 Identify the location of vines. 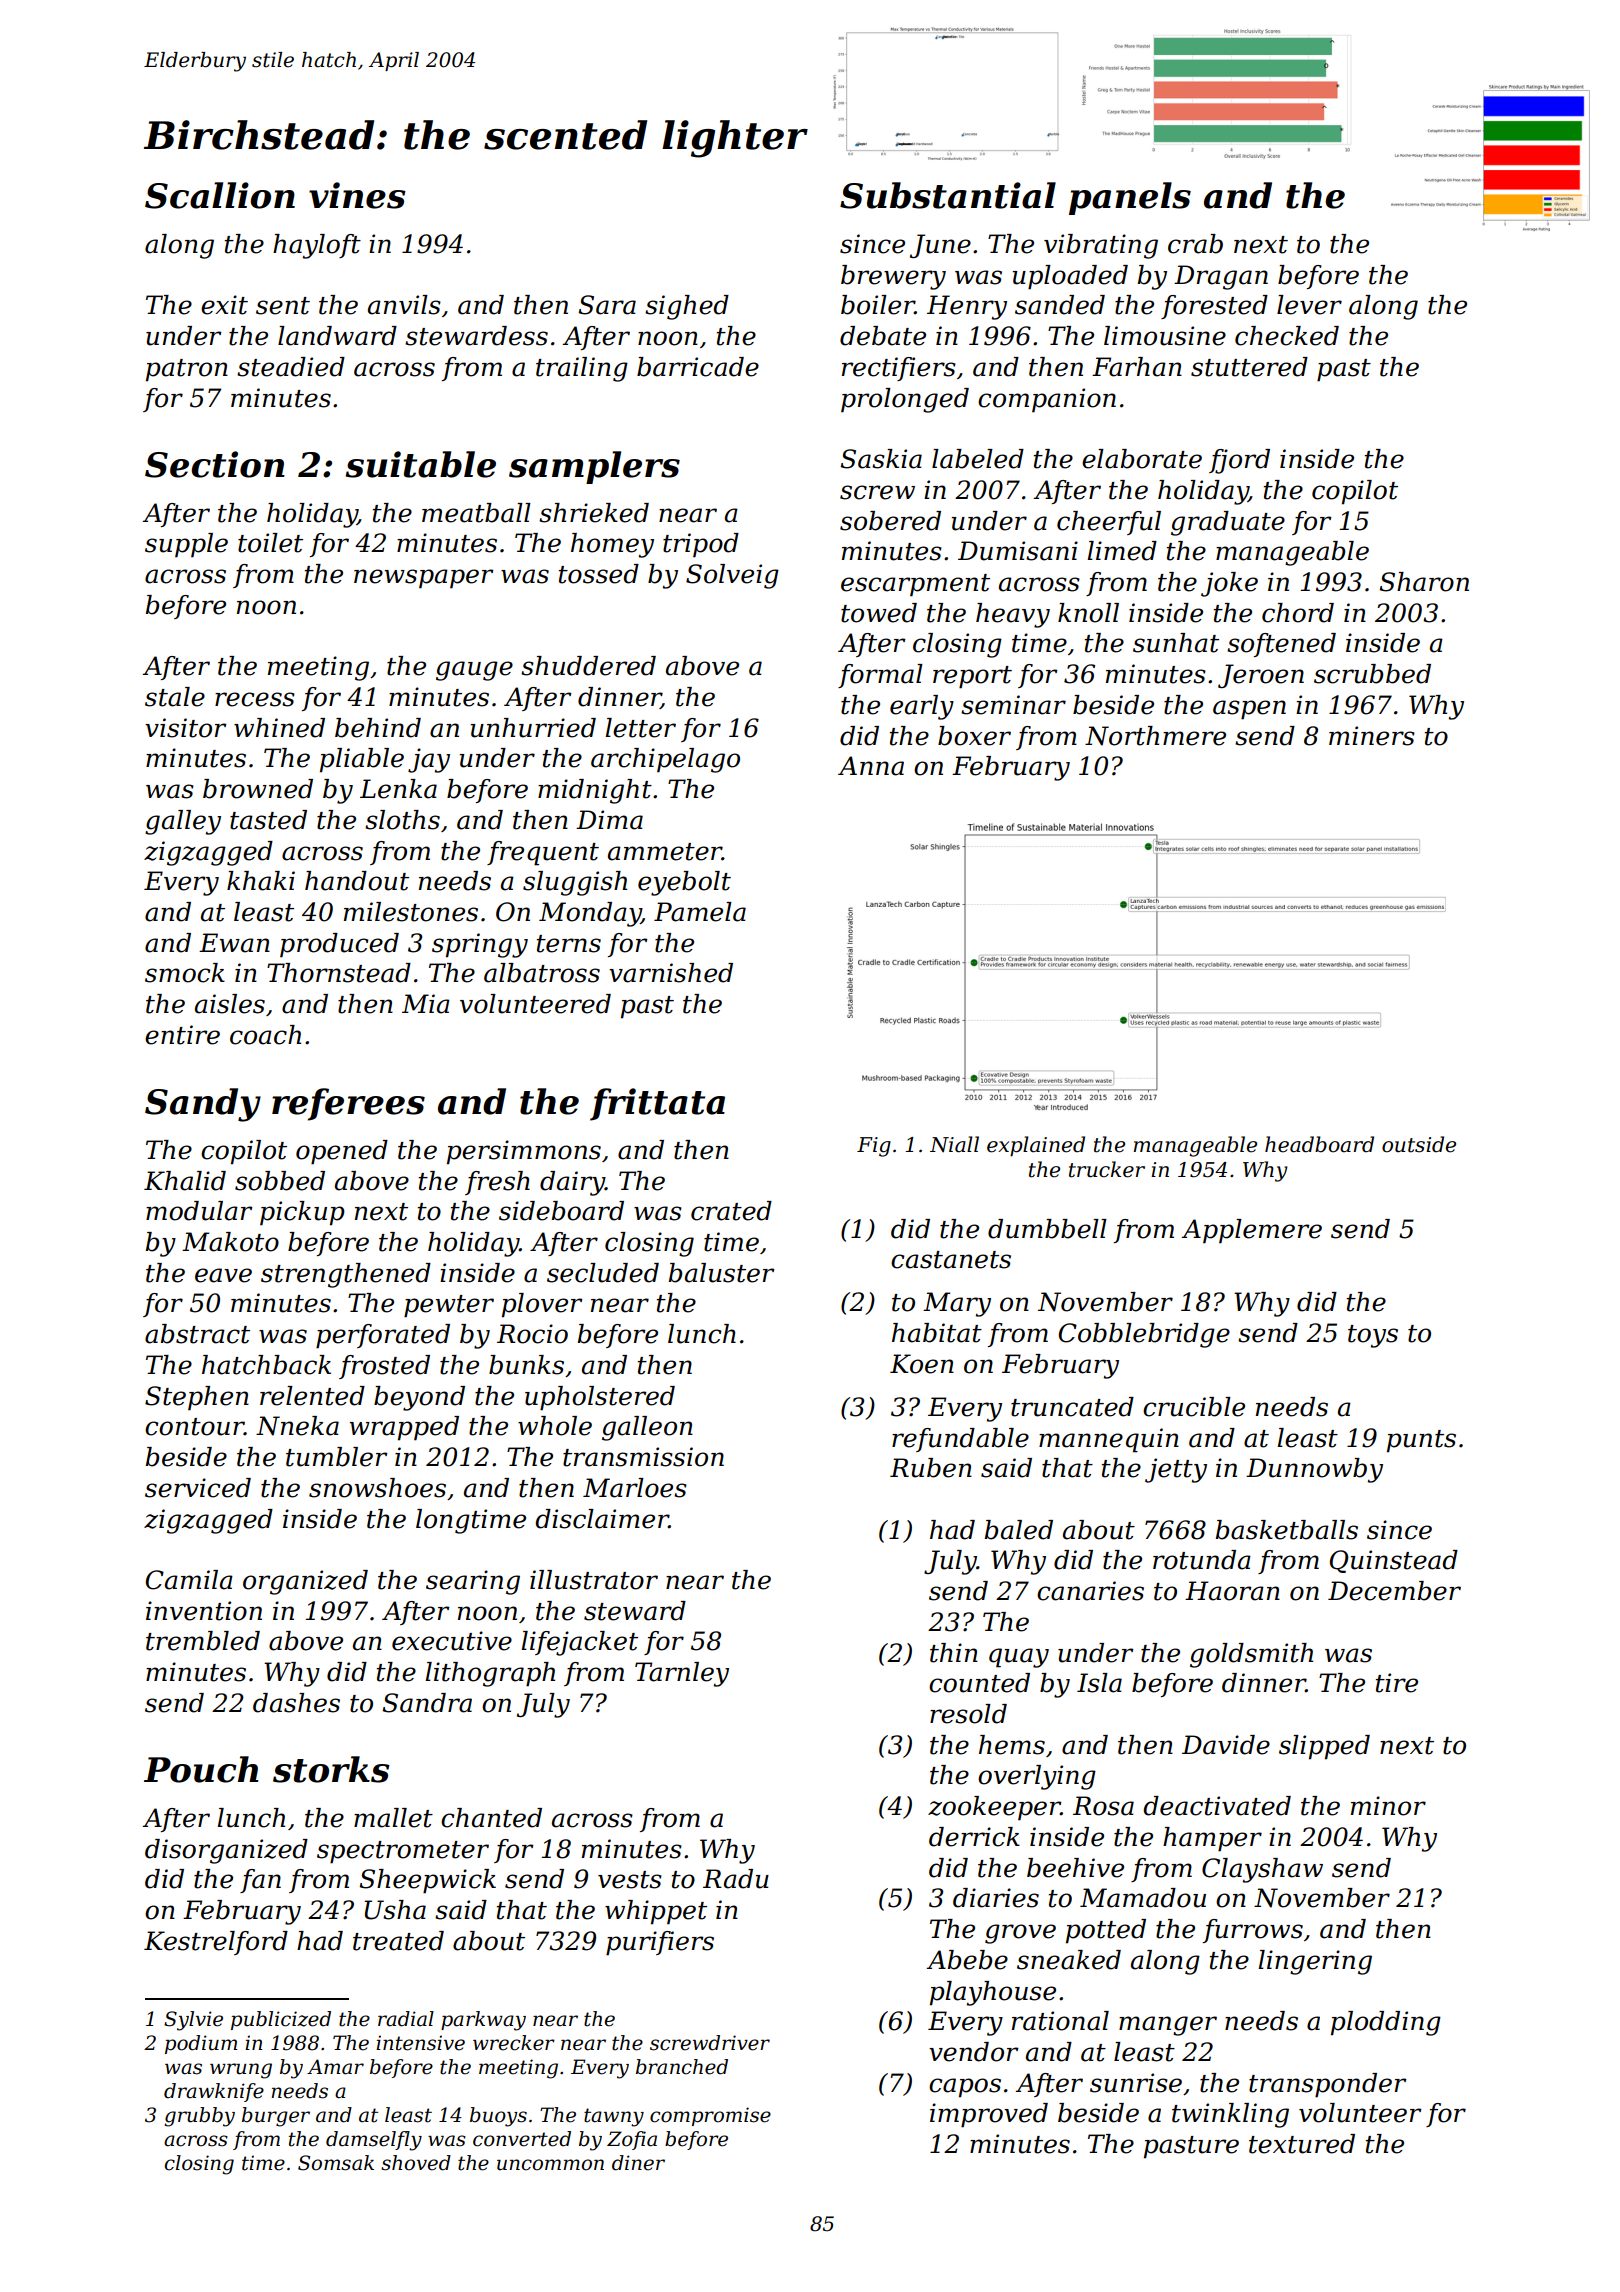
(357, 195).
